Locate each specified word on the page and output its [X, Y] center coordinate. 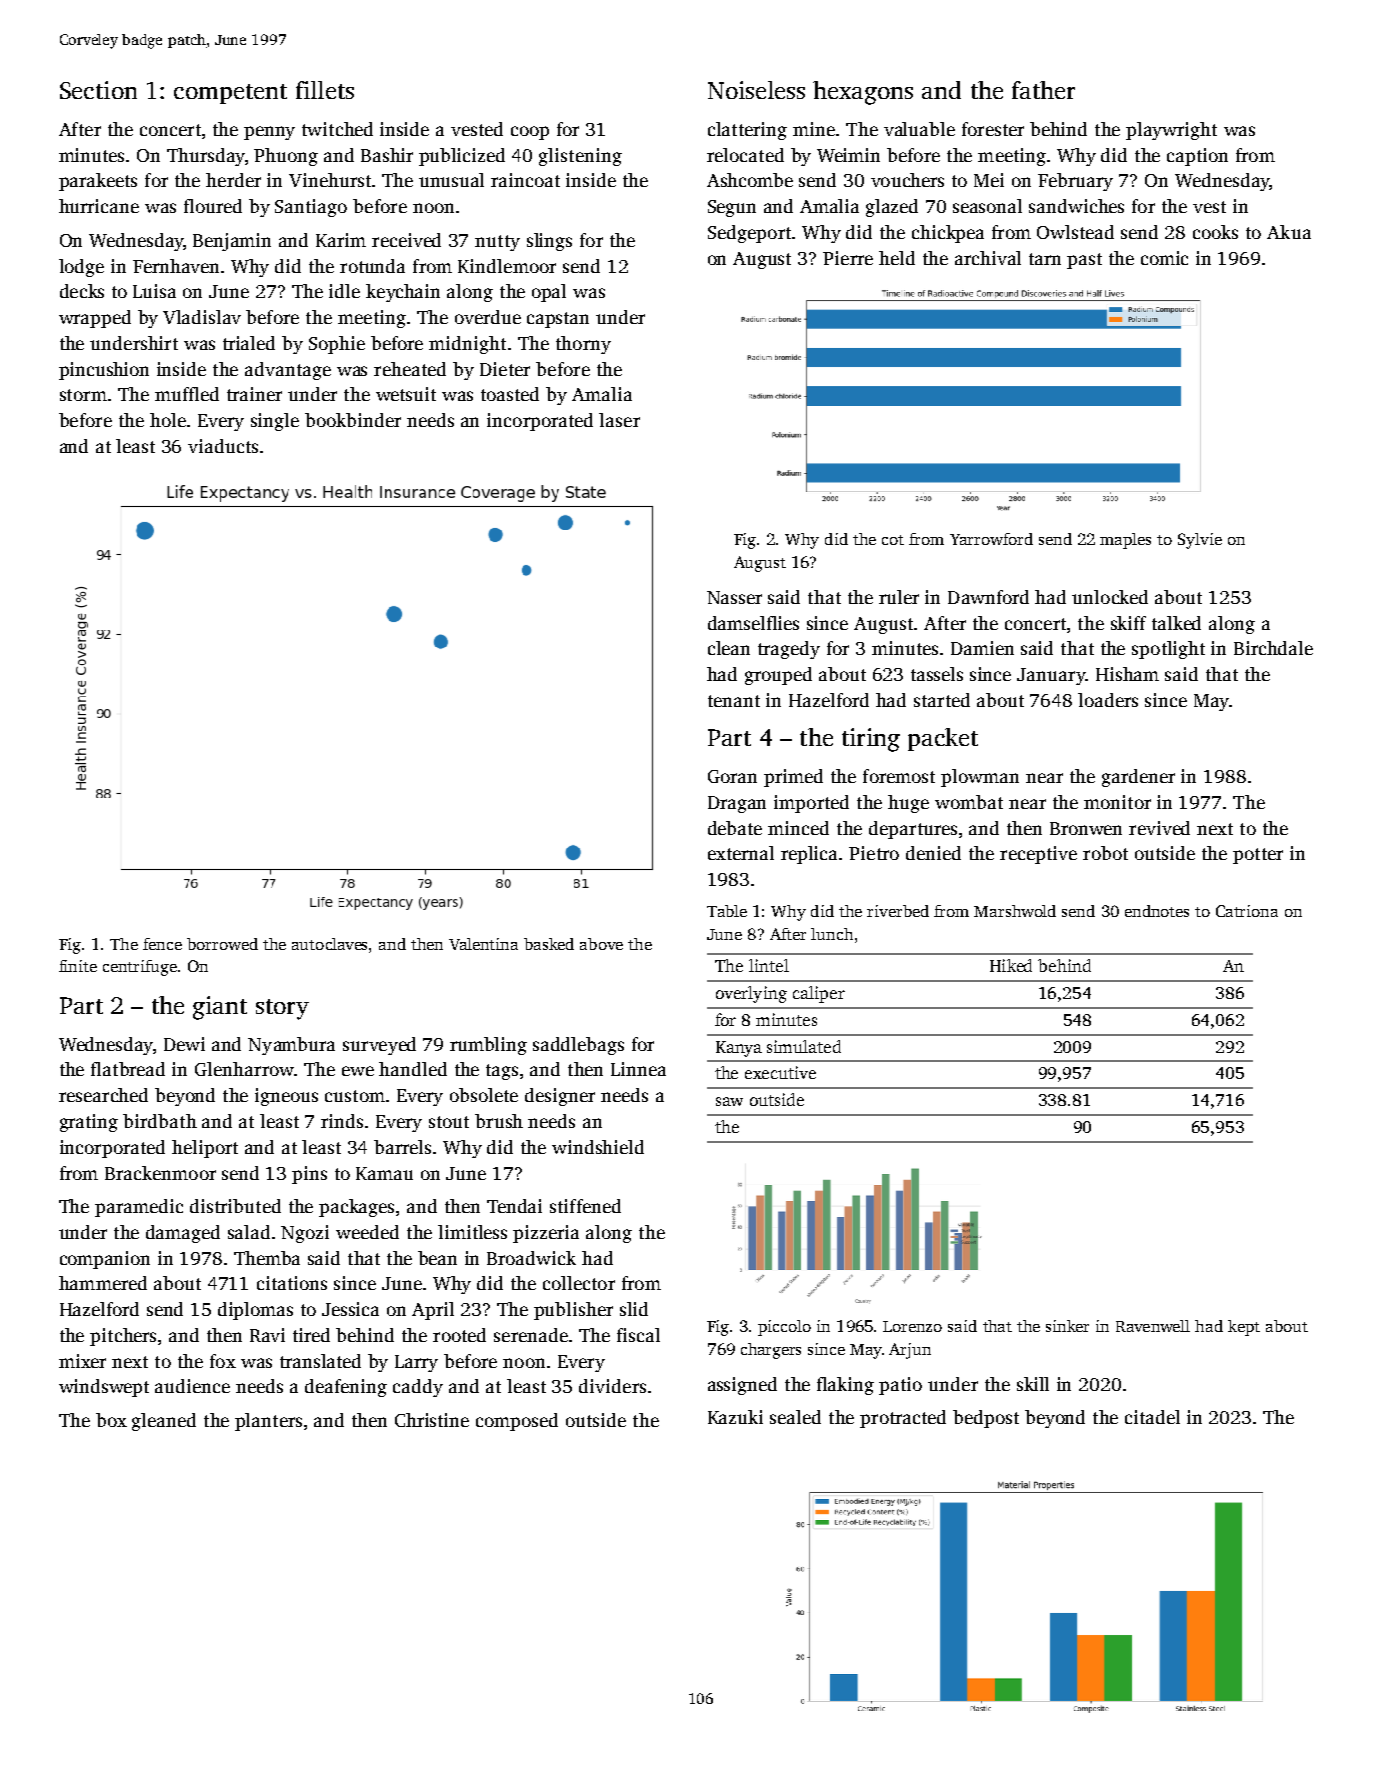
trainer [254, 394]
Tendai [514, 1206]
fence [162, 944]
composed [517, 1422]
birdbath [160, 1121]
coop [530, 133]
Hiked [1011, 965]
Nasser [734, 597]
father [1043, 90]
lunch [832, 934]
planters [268, 1422]
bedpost [986, 1419]
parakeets [98, 182]
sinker [1067, 1326]
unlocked [1110, 597]
